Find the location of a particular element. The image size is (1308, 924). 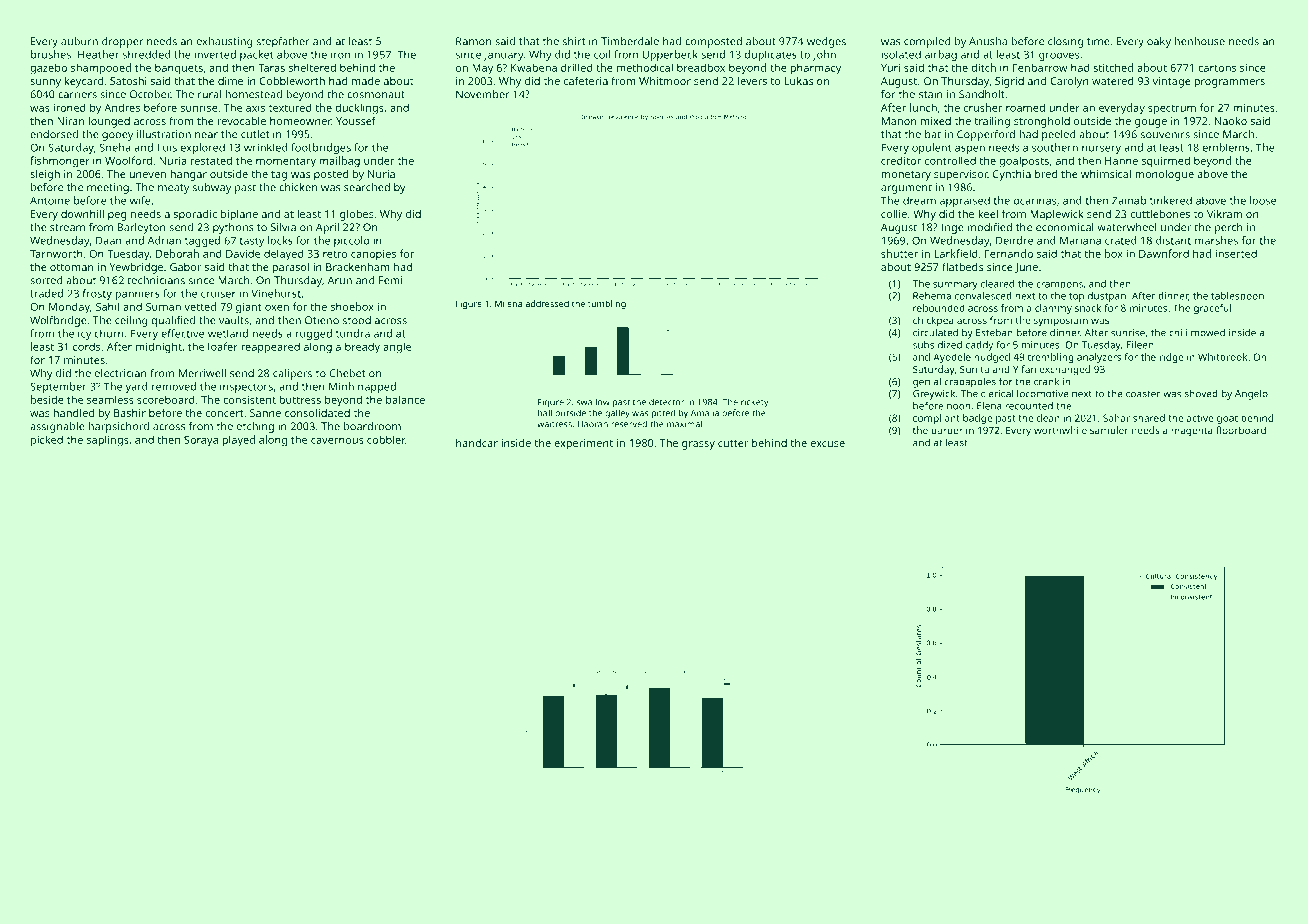

collie is located at coordinates (894, 214).
